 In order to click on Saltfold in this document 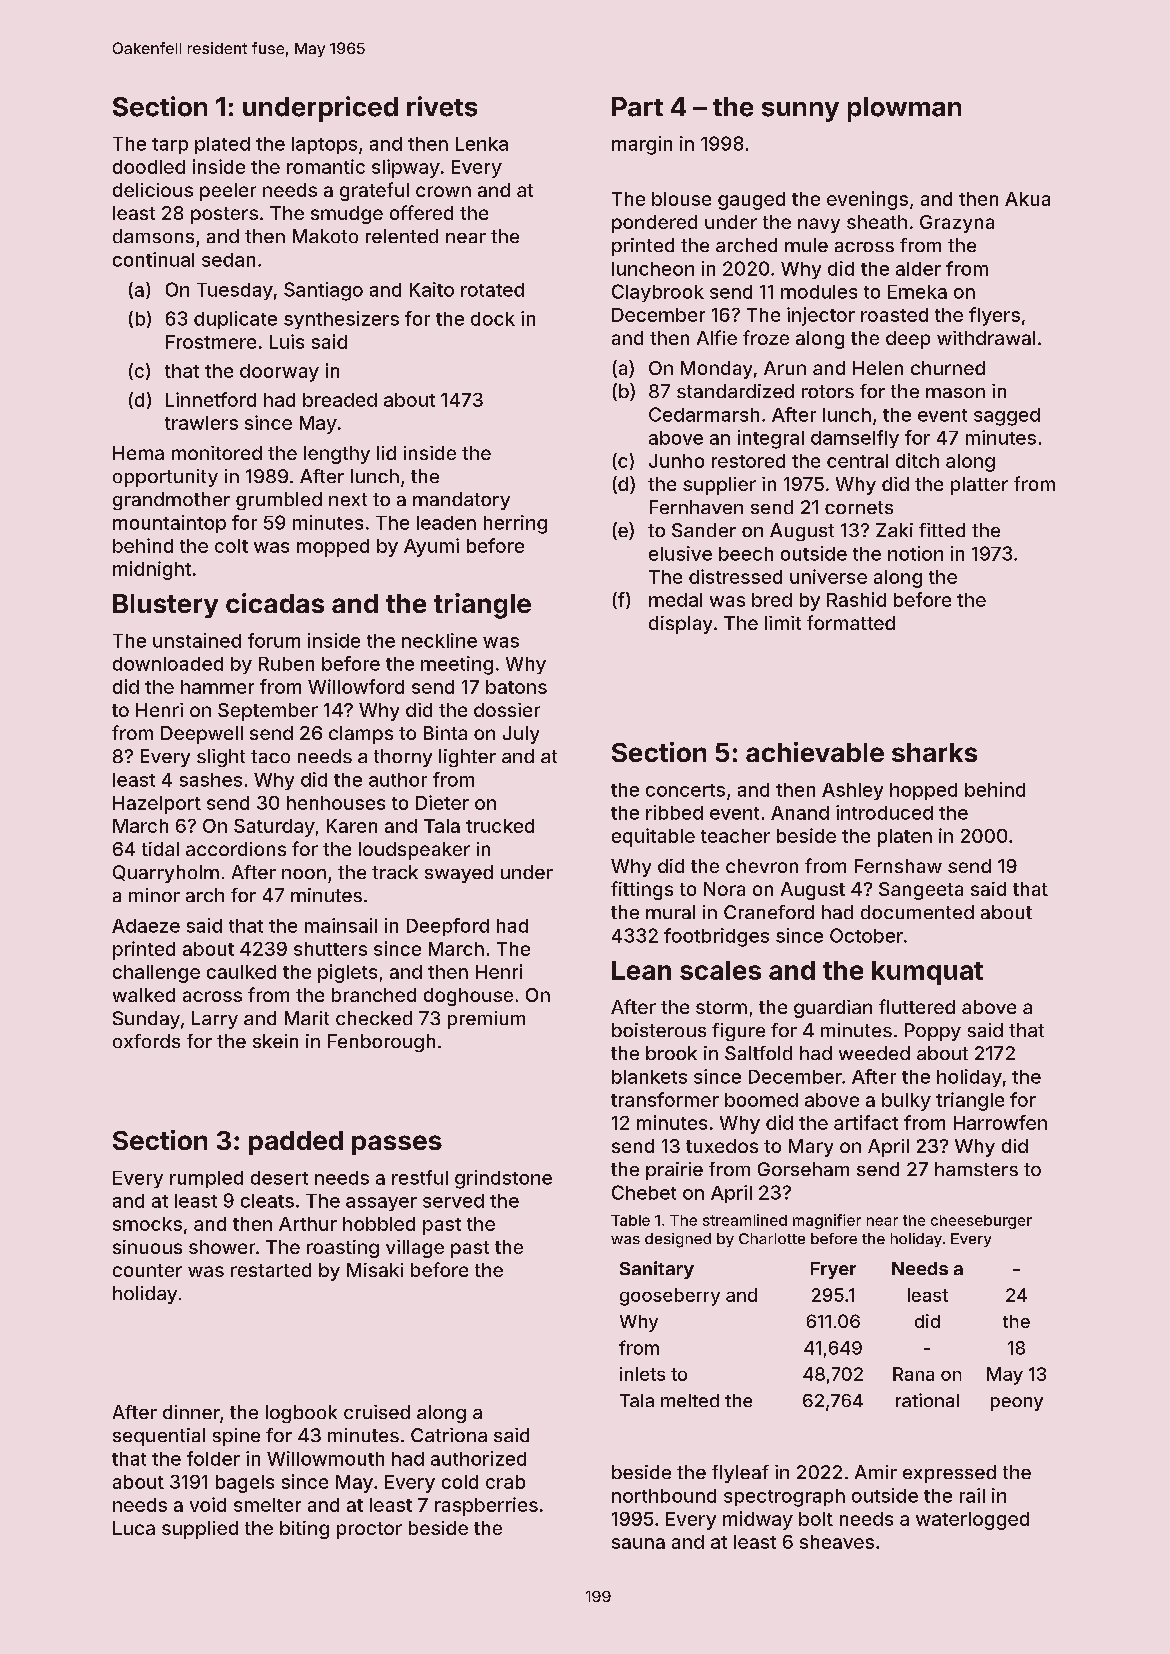, I will do `click(758, 1053)`.
